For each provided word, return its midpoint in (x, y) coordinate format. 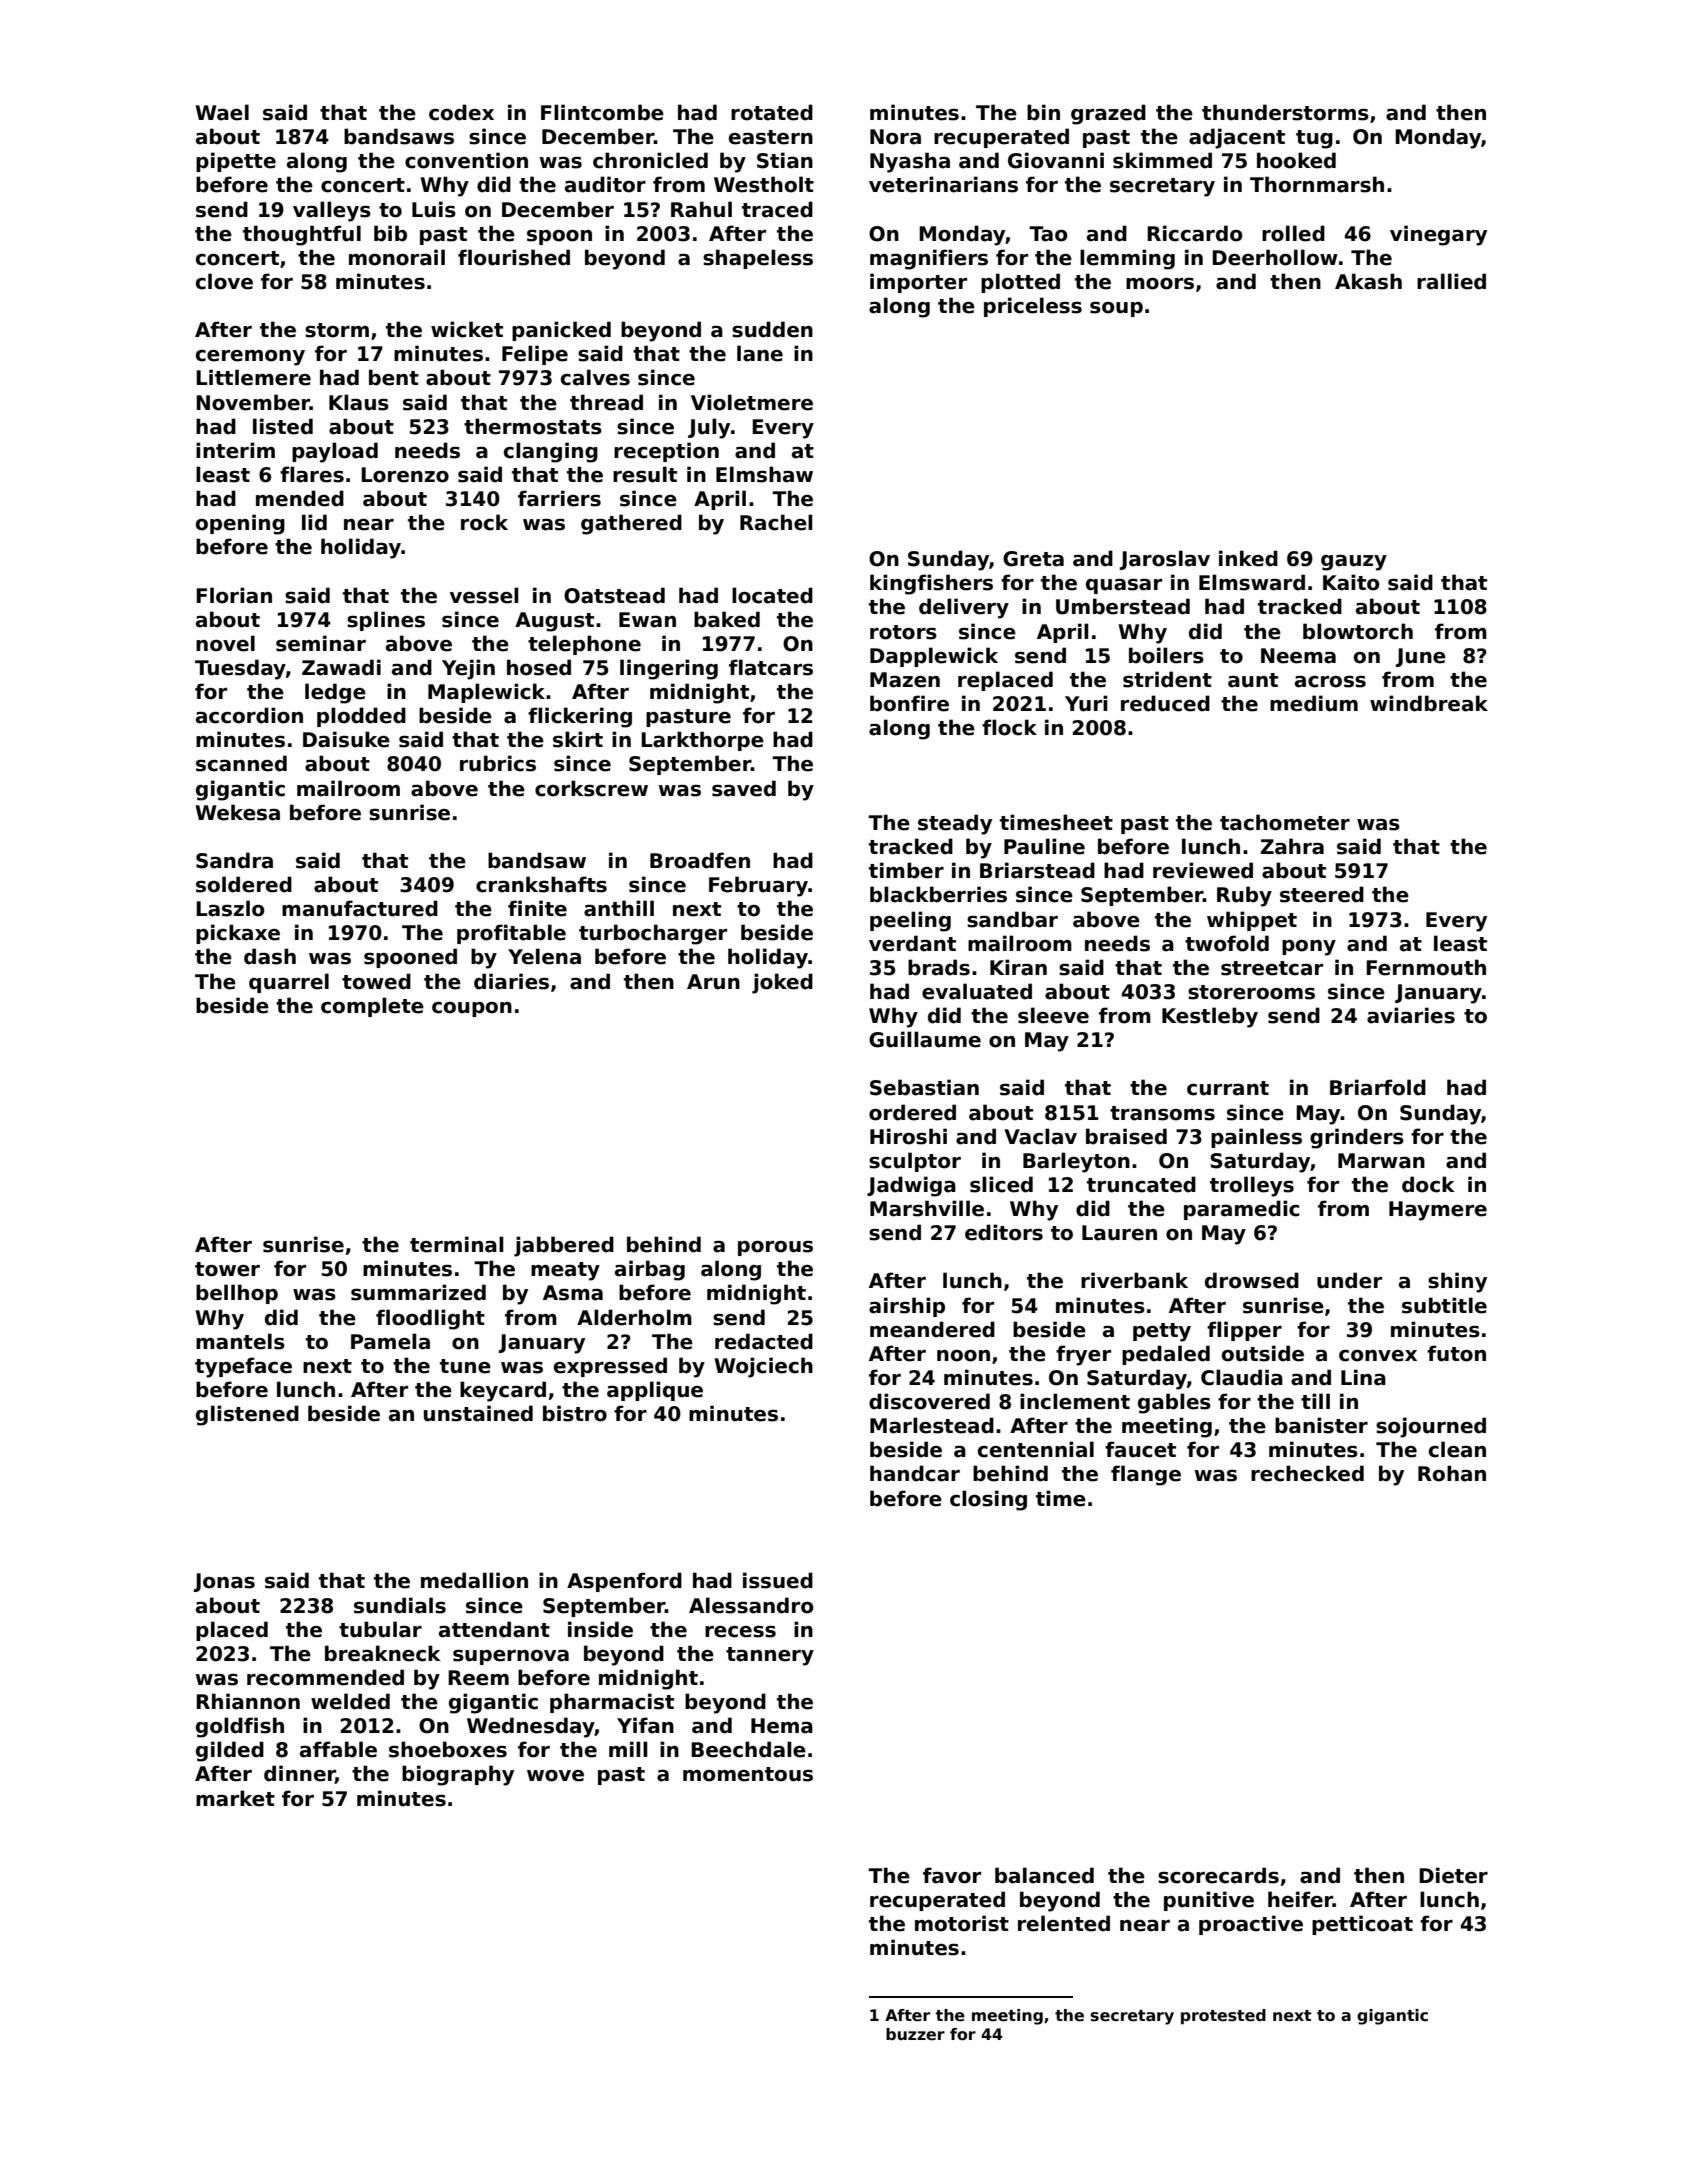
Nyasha (910, 162)
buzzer (915, 2034)
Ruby (1244, 896)
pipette (236, 162)
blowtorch (1358, 631)
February (758, 886)
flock (1009, 727)
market (235, 1798)
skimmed (1162, 160)
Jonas (224, 1582)
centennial (1036, 1449)
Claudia (1242, 1377)
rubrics (498, 763)
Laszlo (230, 908)
